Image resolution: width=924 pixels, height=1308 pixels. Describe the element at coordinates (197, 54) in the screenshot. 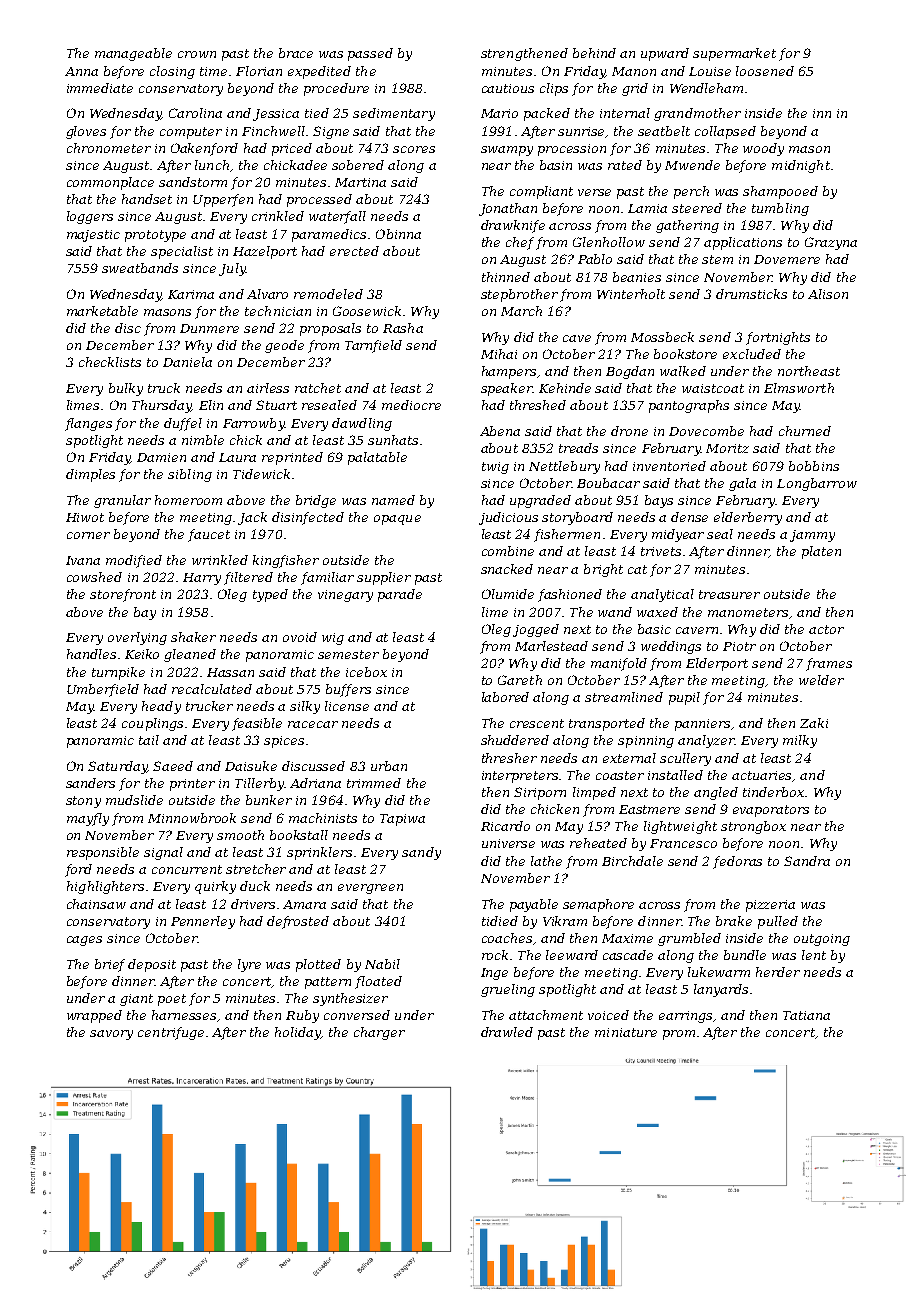

I see `crown` at that location.
